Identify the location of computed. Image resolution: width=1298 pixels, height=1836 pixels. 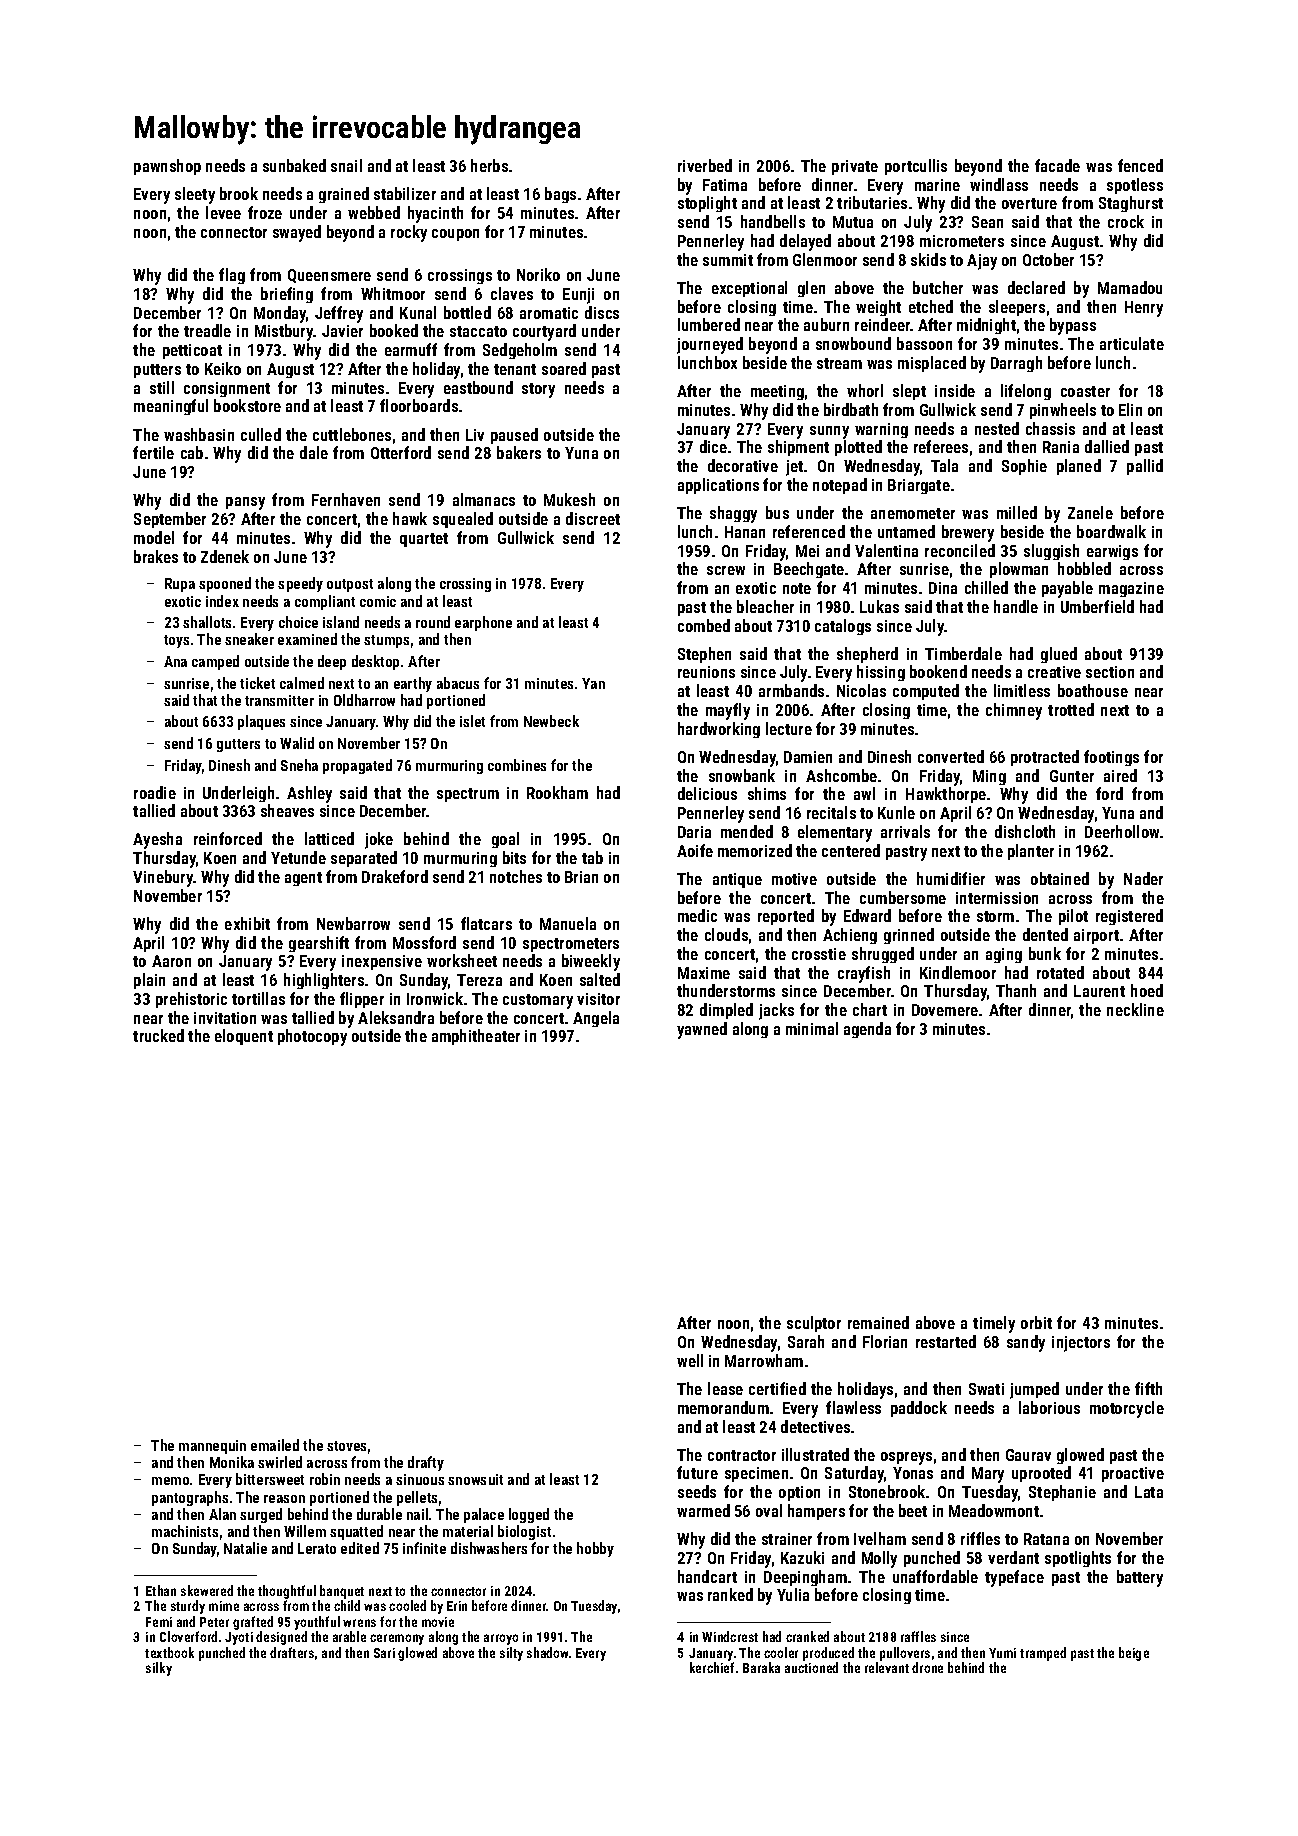
(926, 692).
